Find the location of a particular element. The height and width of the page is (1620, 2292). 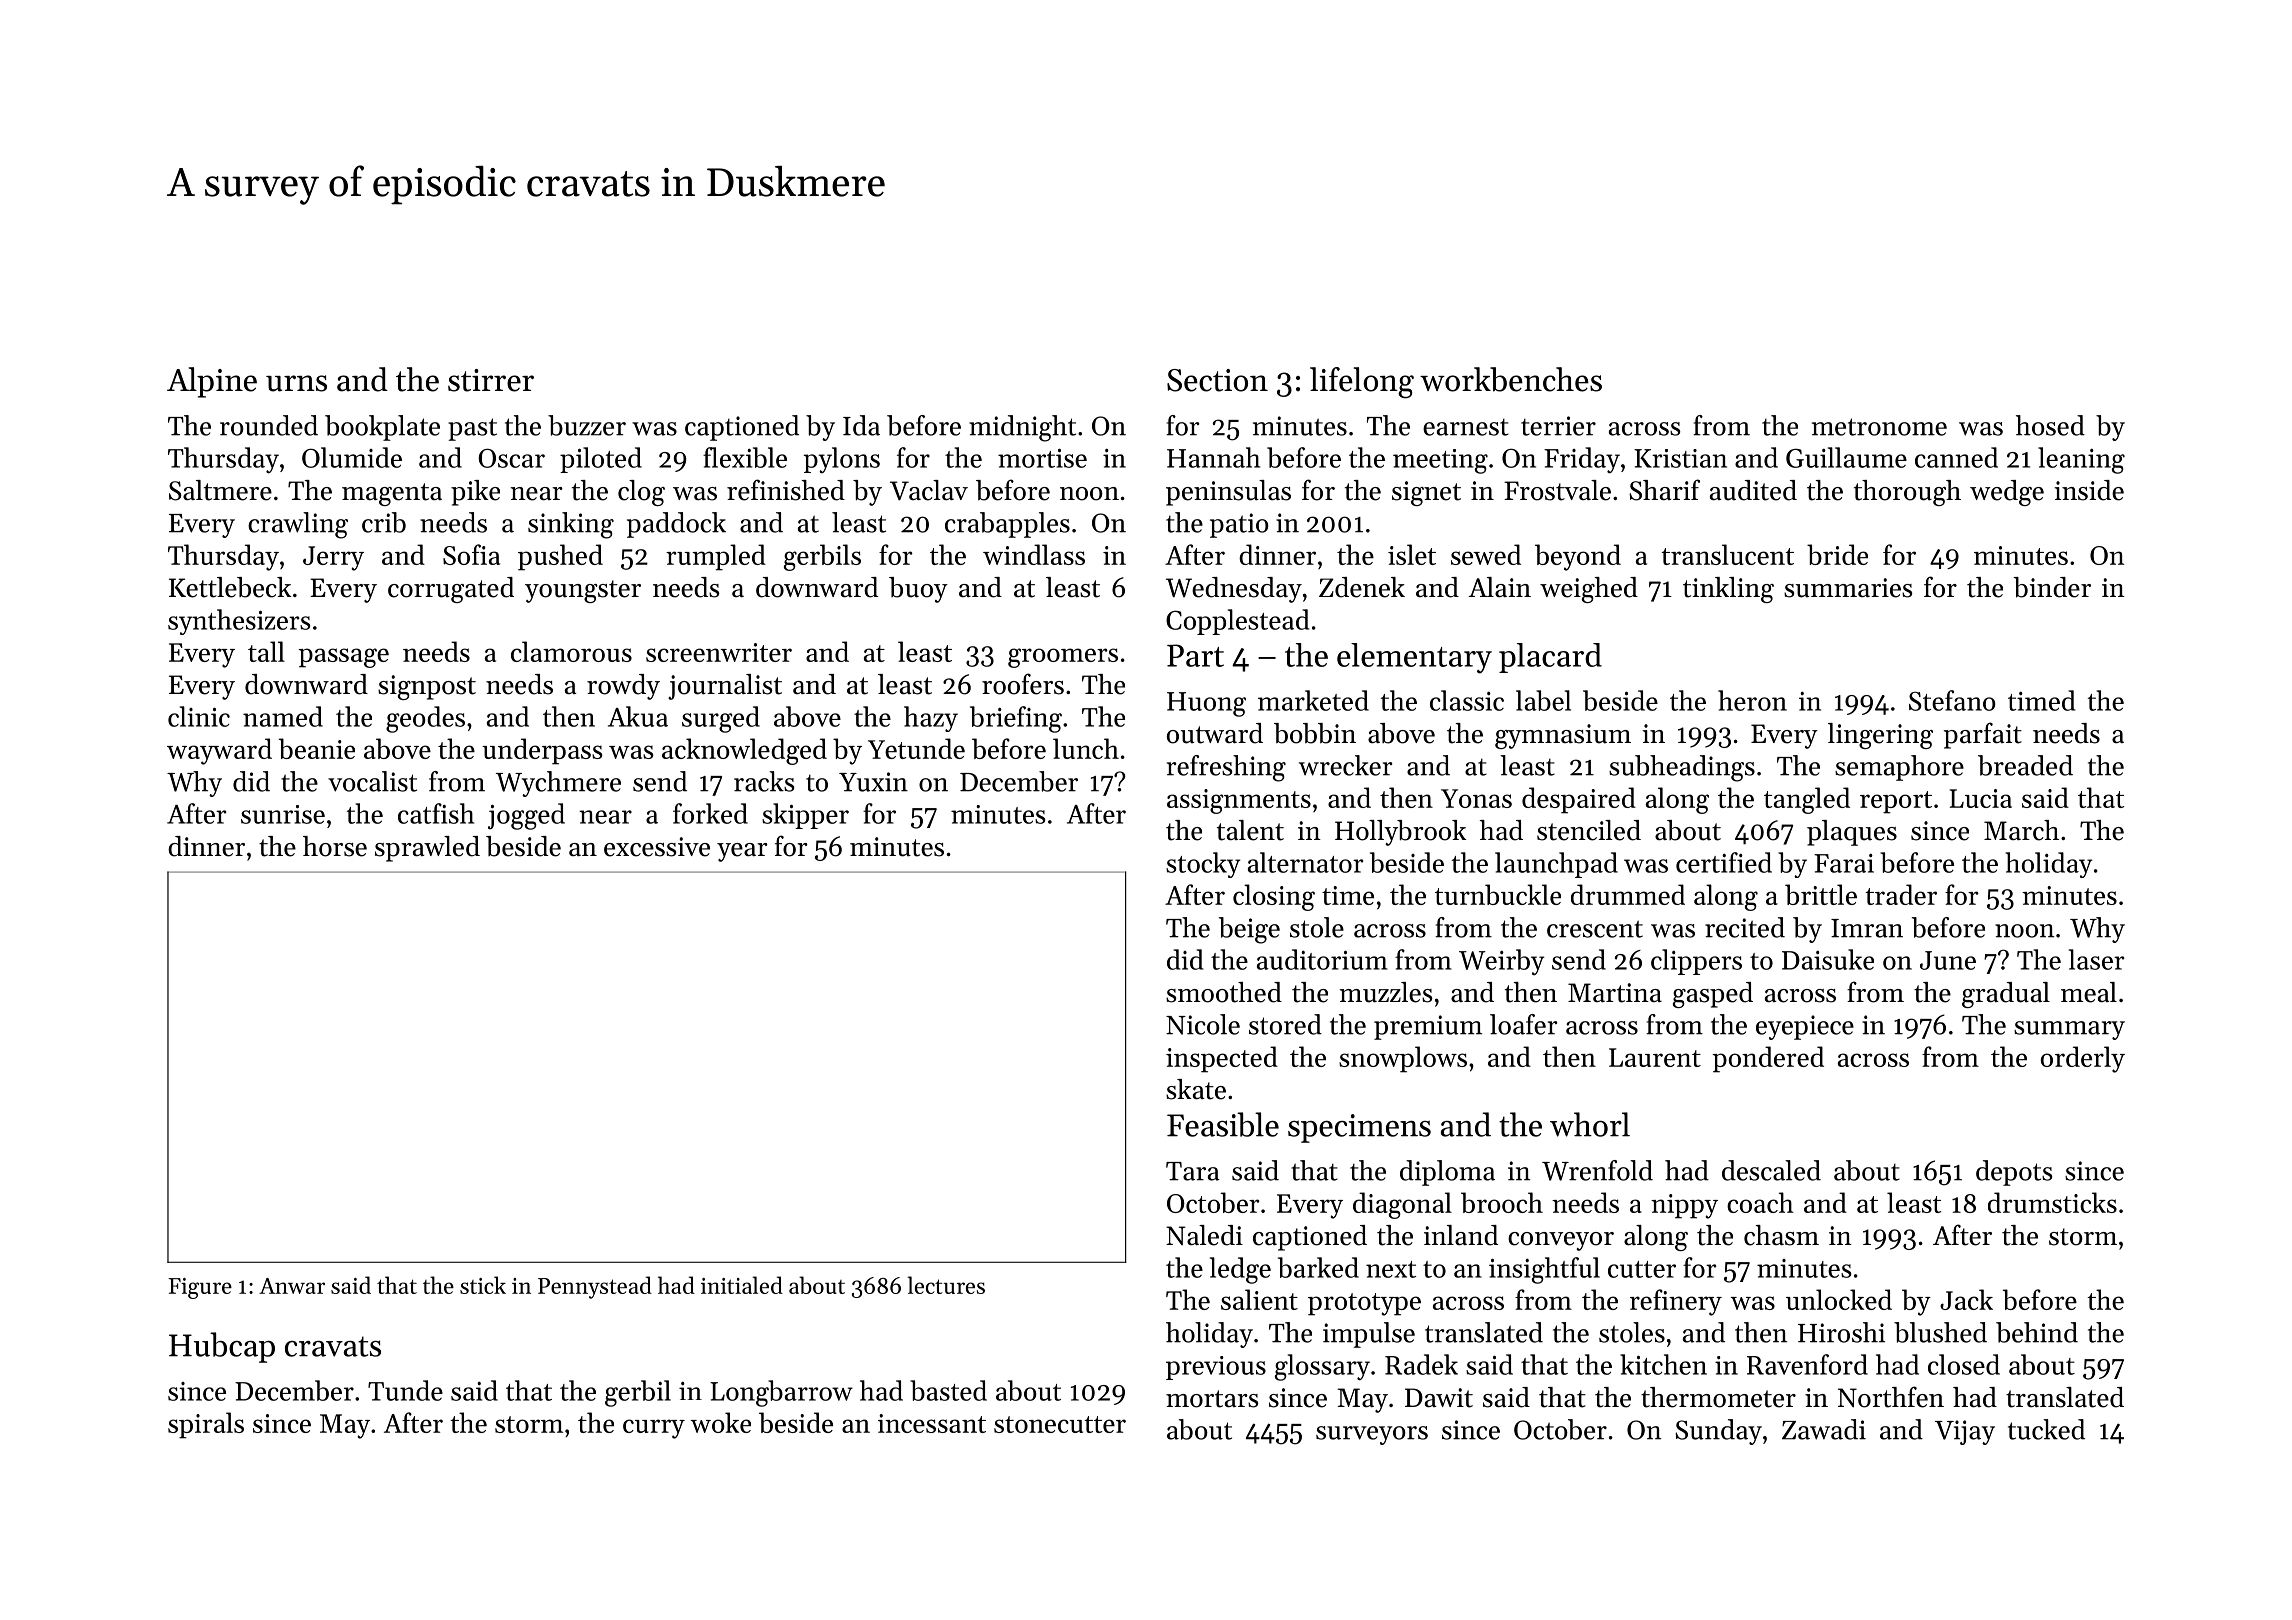

Sofia is located at coordinates (471, 554).
